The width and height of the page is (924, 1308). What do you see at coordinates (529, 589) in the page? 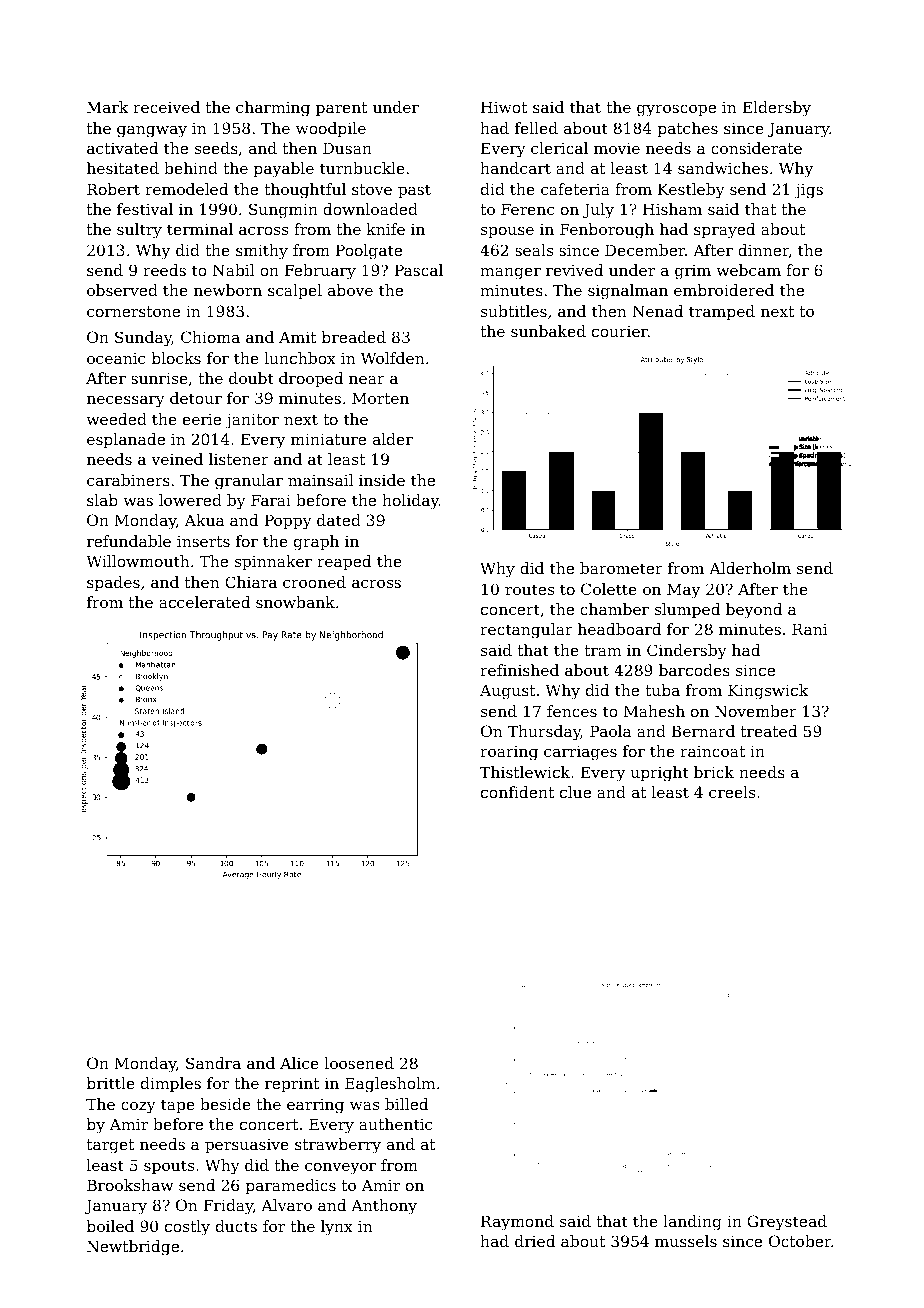
I see `routes` at bounding box center [529, 589].
